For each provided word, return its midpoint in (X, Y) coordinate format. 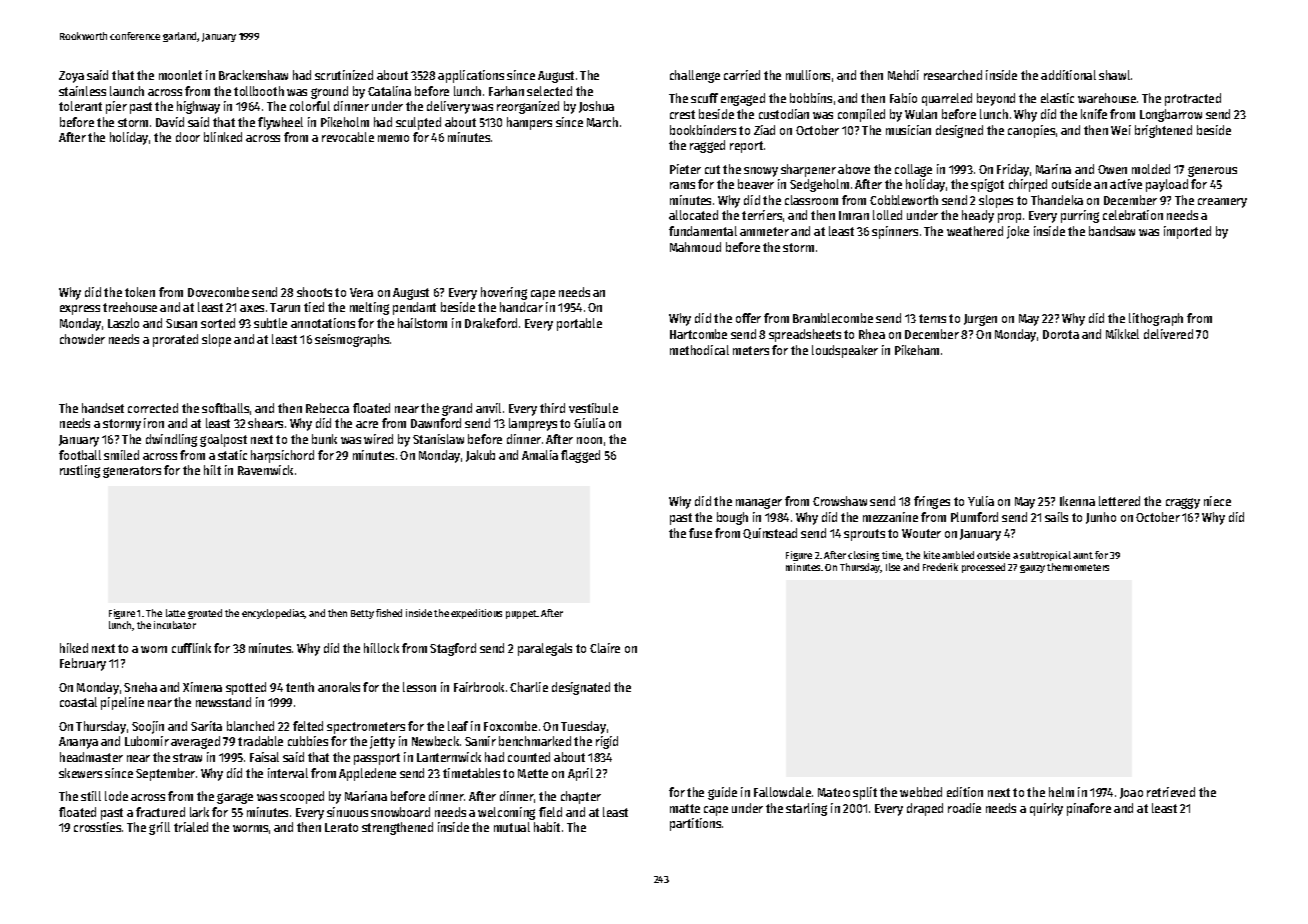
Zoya (71, 77)
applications (471, 76)
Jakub (480, 456)
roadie (964, 808)
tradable (260, 741)
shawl (1114, 75)
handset (103, 408)
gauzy (1032, 569)
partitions (695, 824)
